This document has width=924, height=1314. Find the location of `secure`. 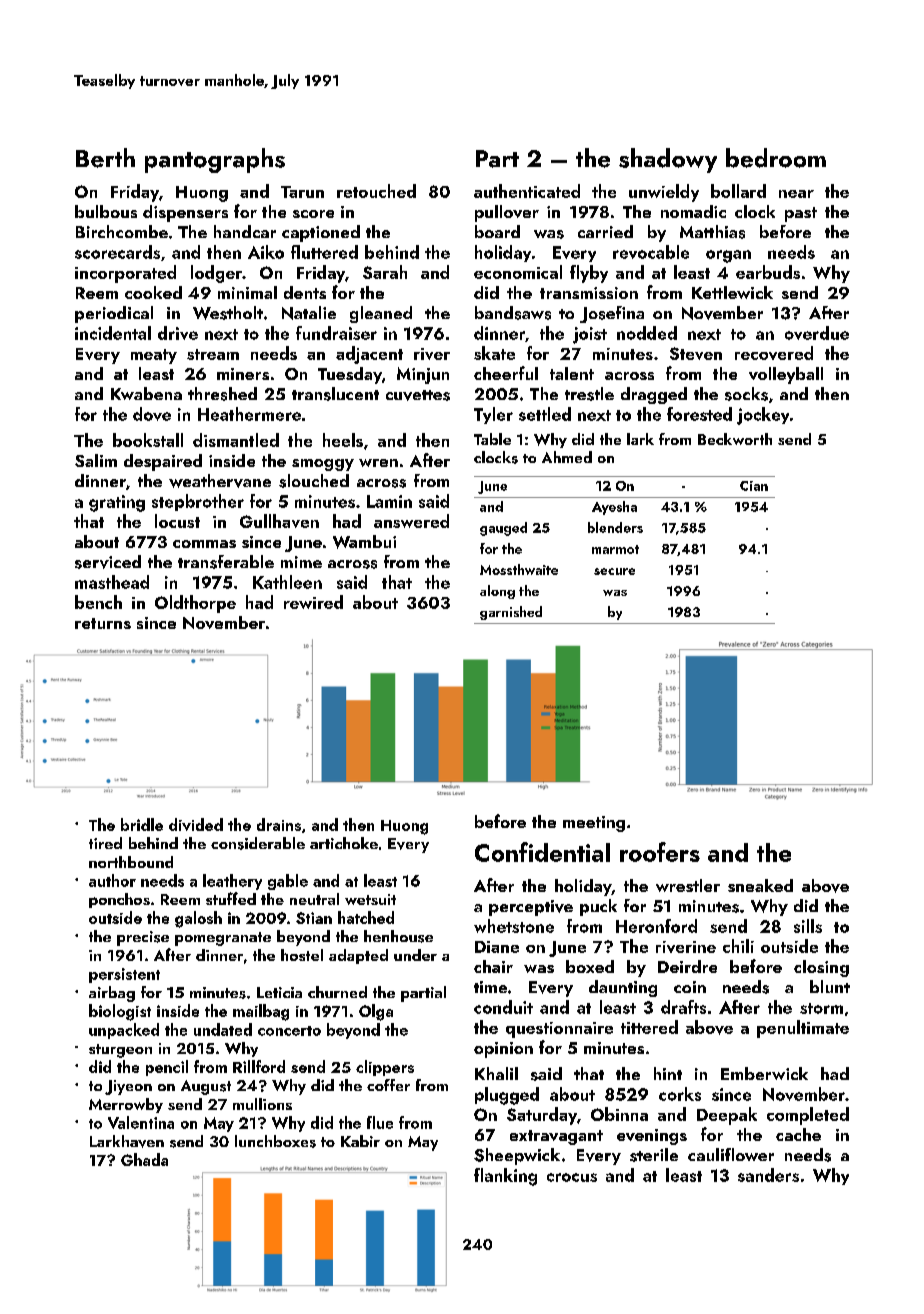

secure is located at coordinates (614, 571).
